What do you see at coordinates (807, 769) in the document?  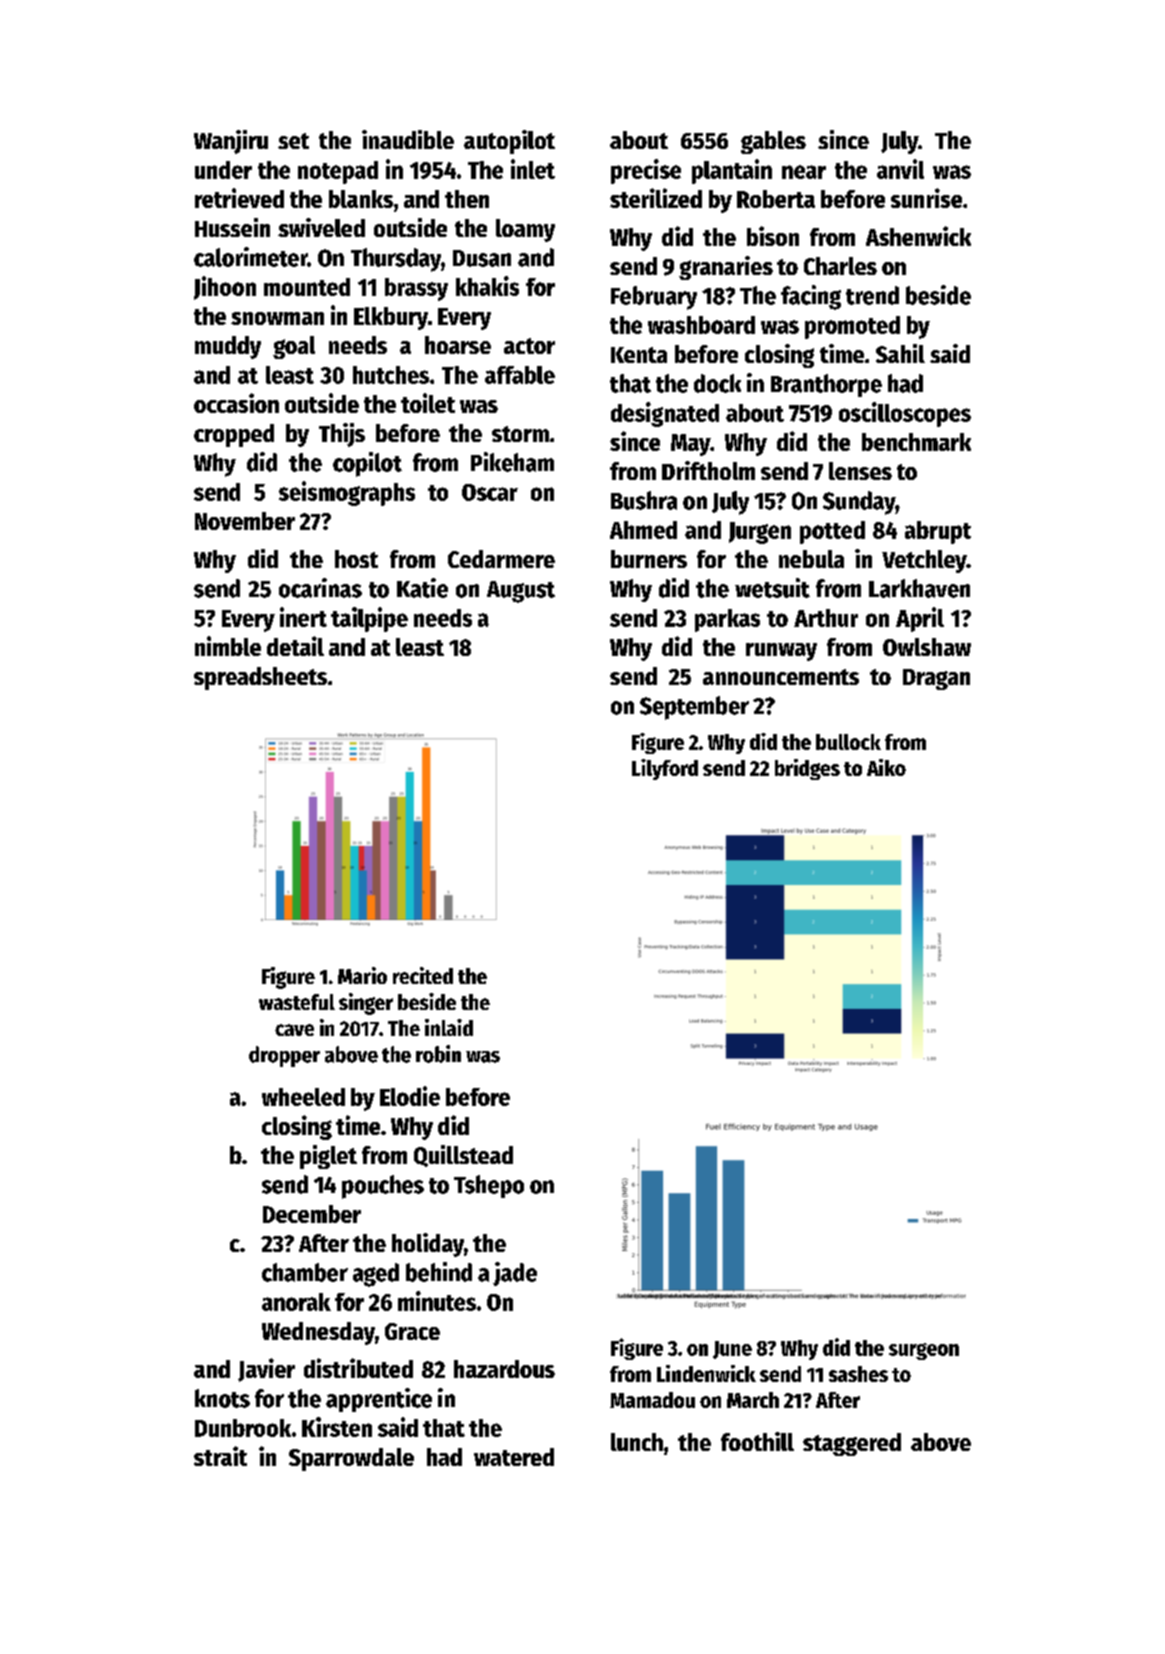 I see `bridges` at bounding box center [807, 769].
